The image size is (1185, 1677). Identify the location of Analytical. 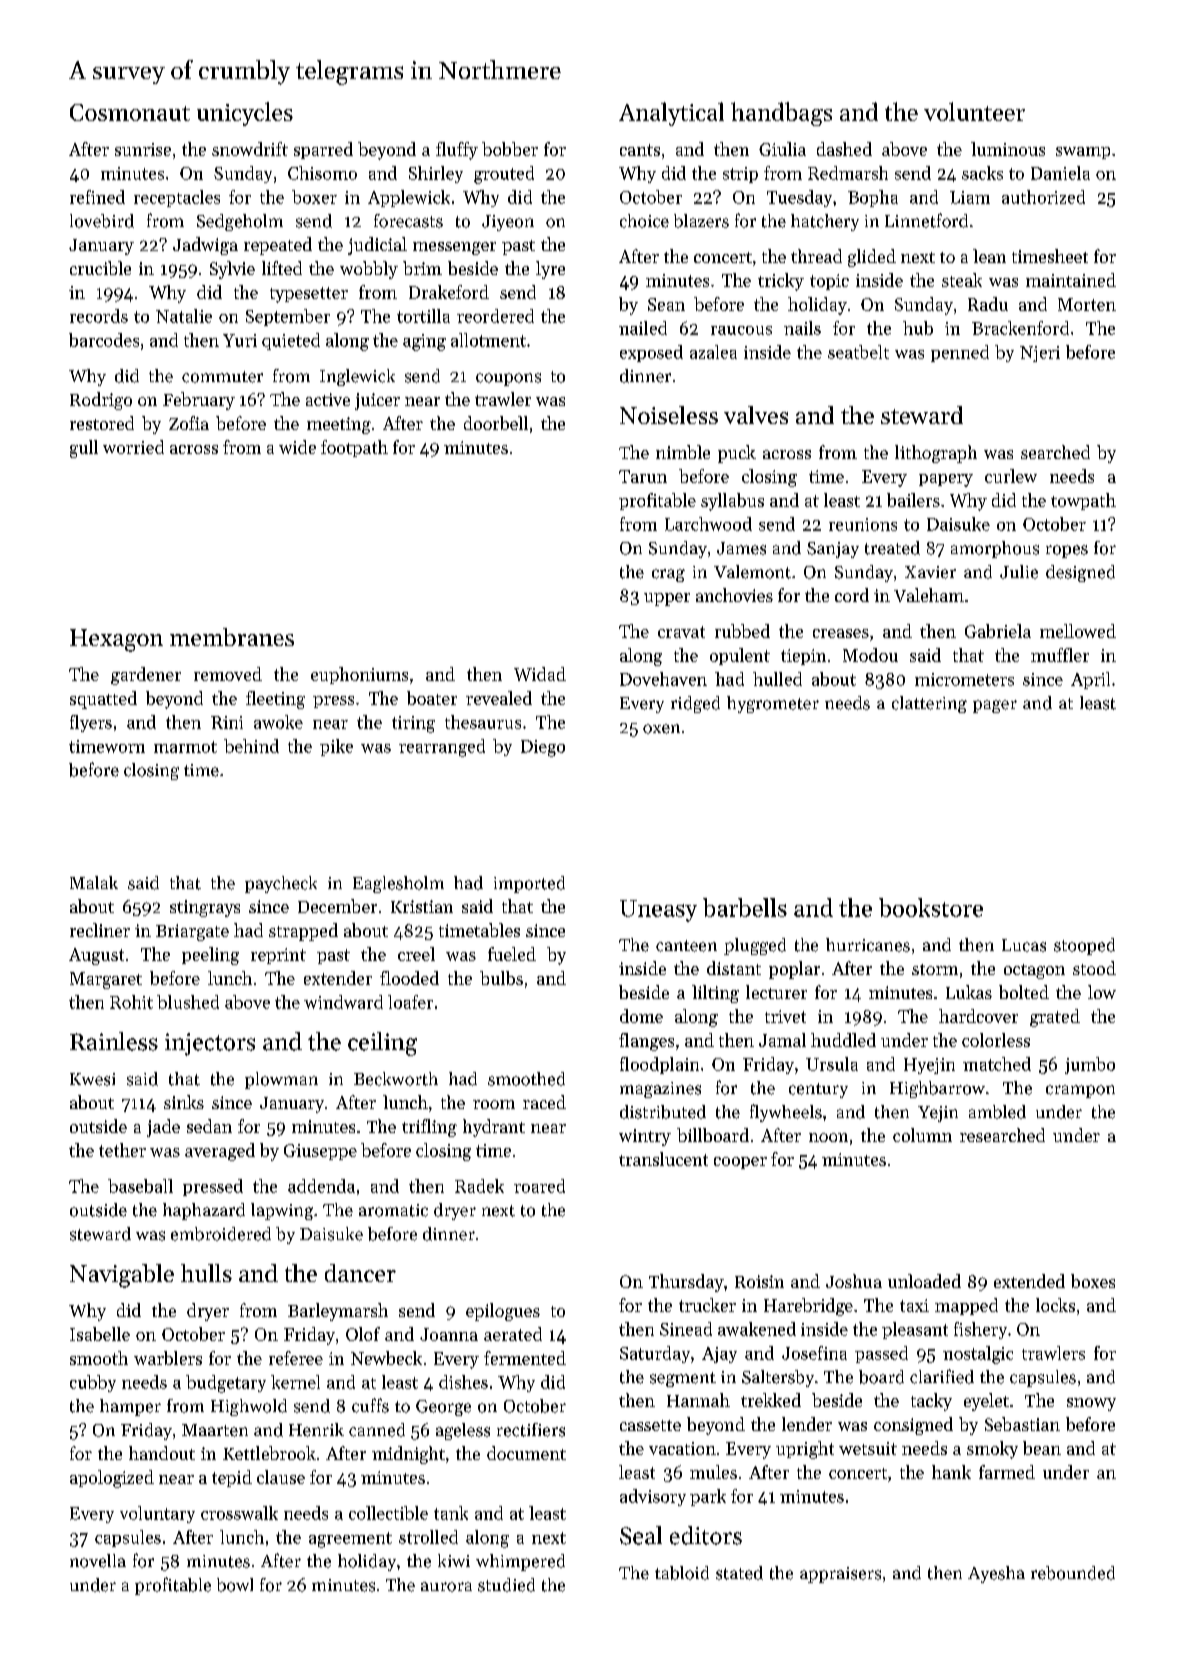
(671, 114).
